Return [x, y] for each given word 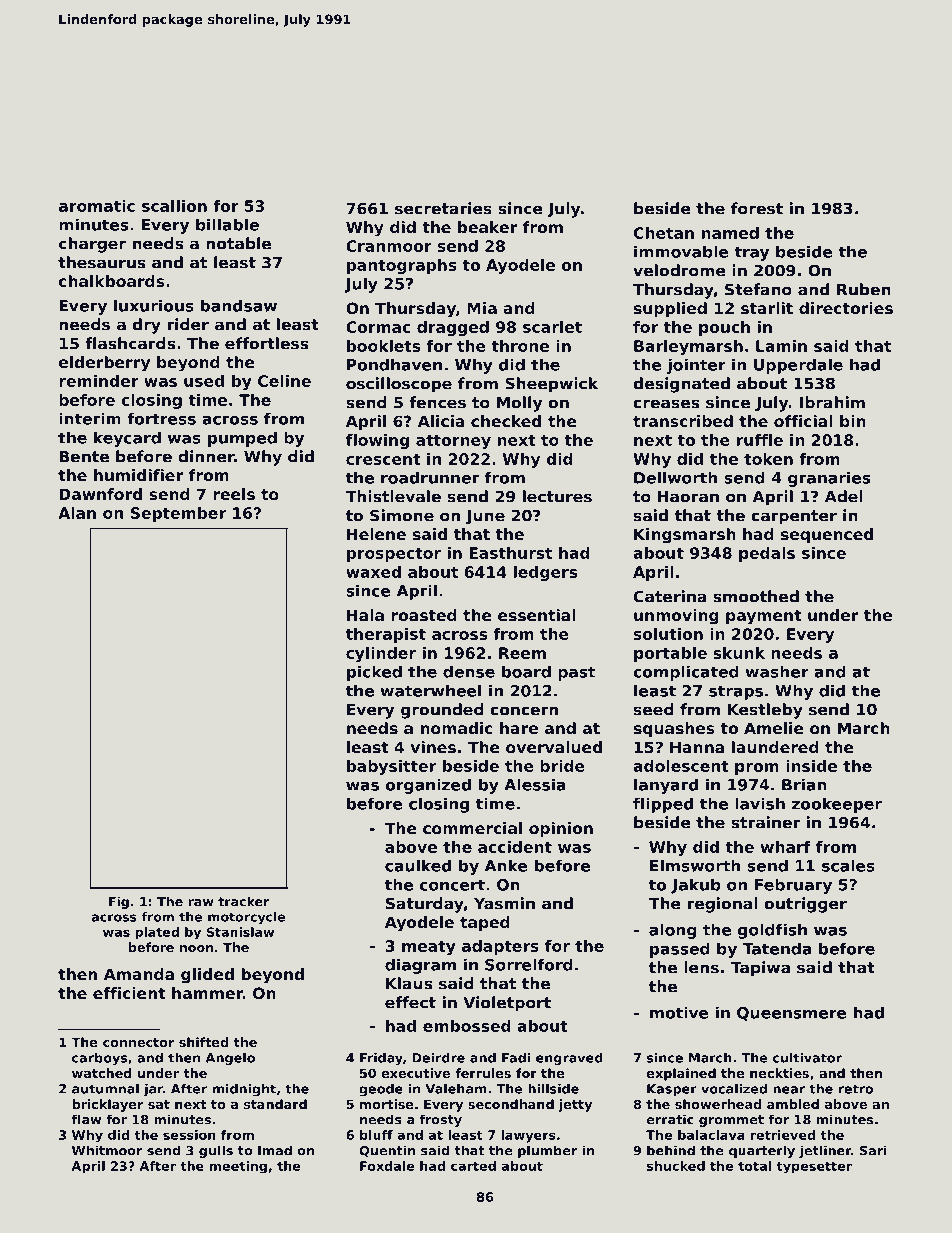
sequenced [827, 535]
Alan [77, 513]
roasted [424, 615]
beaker [487, 227]
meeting [238, 1167]
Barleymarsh [688, 347]
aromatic [97, 206]
